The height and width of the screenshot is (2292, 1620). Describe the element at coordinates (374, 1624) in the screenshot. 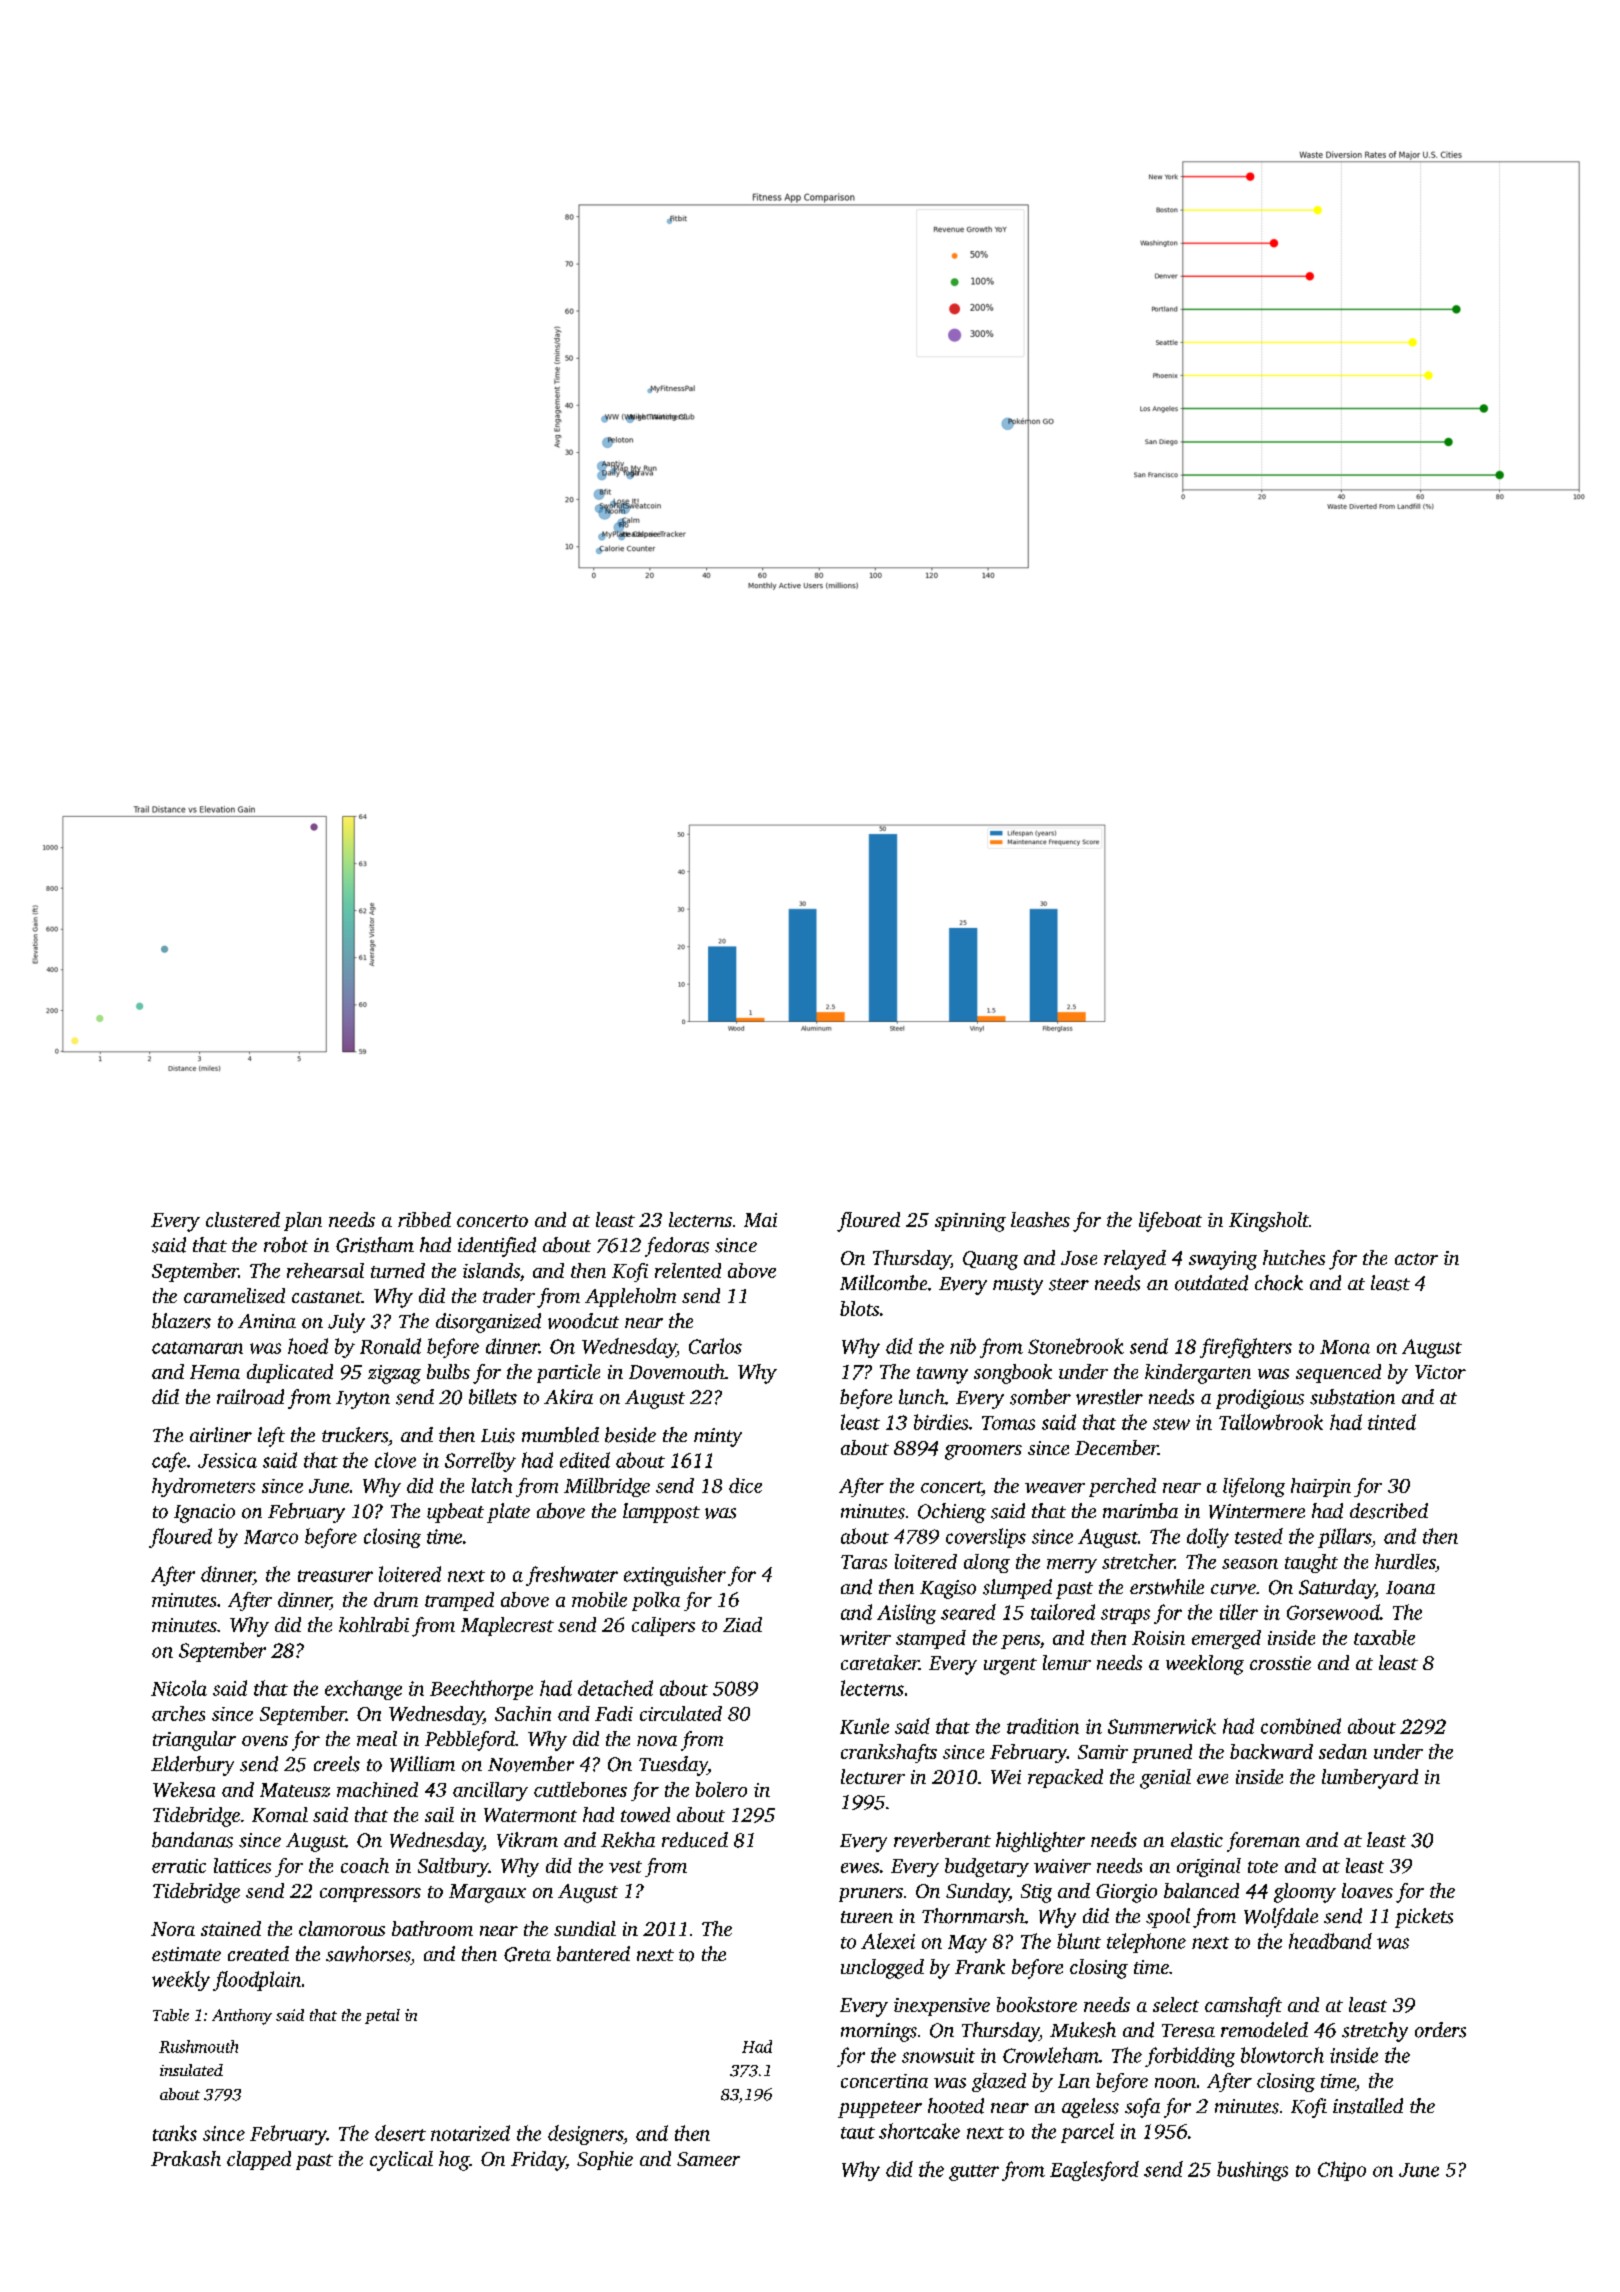

I see `kohlrabi` at that location.
